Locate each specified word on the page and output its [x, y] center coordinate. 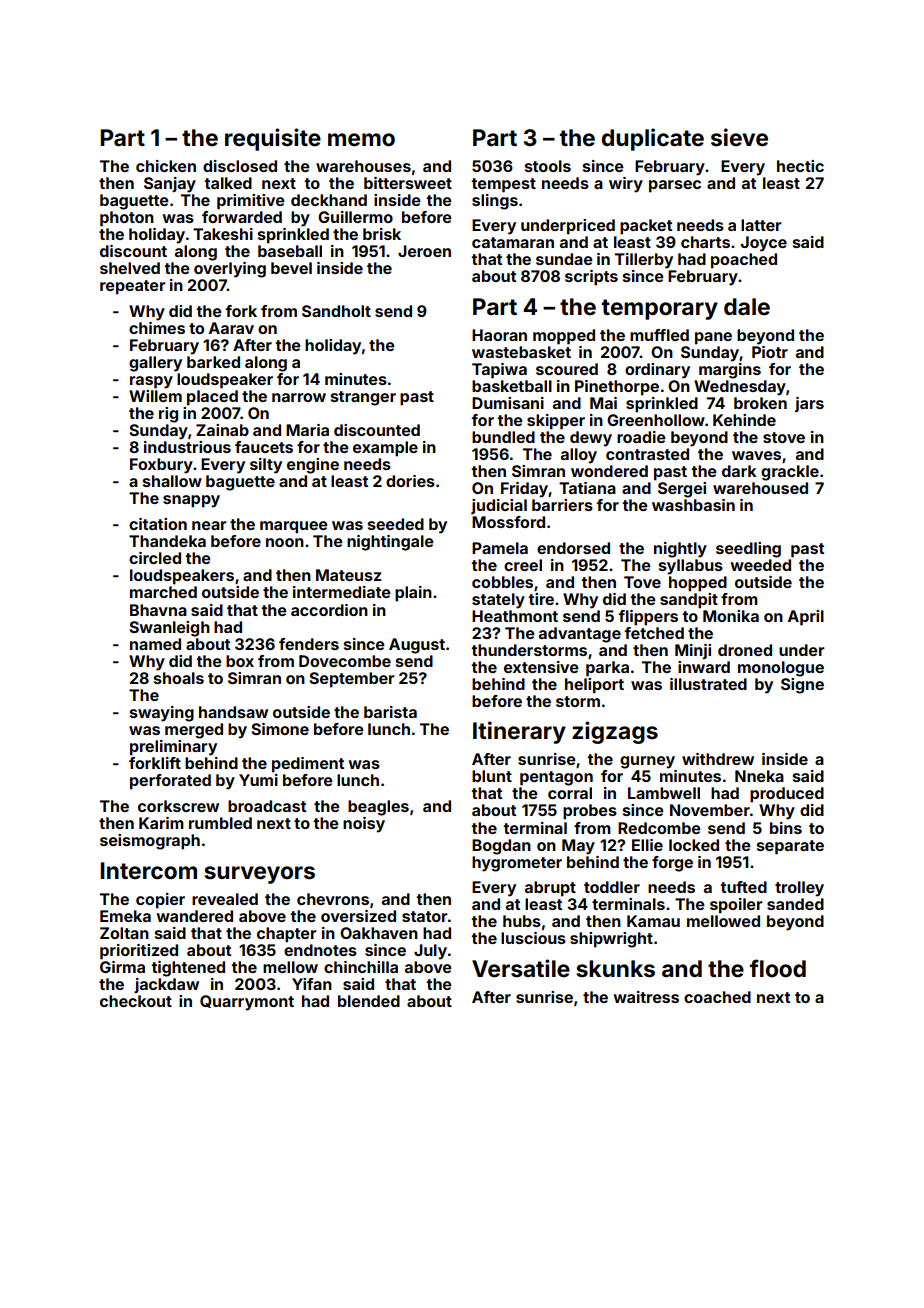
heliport [594, 686]
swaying [162, 714]
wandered [194, 916]
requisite [273, 139]
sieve [739, 137]
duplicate [653, 139]
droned [745, 650]
